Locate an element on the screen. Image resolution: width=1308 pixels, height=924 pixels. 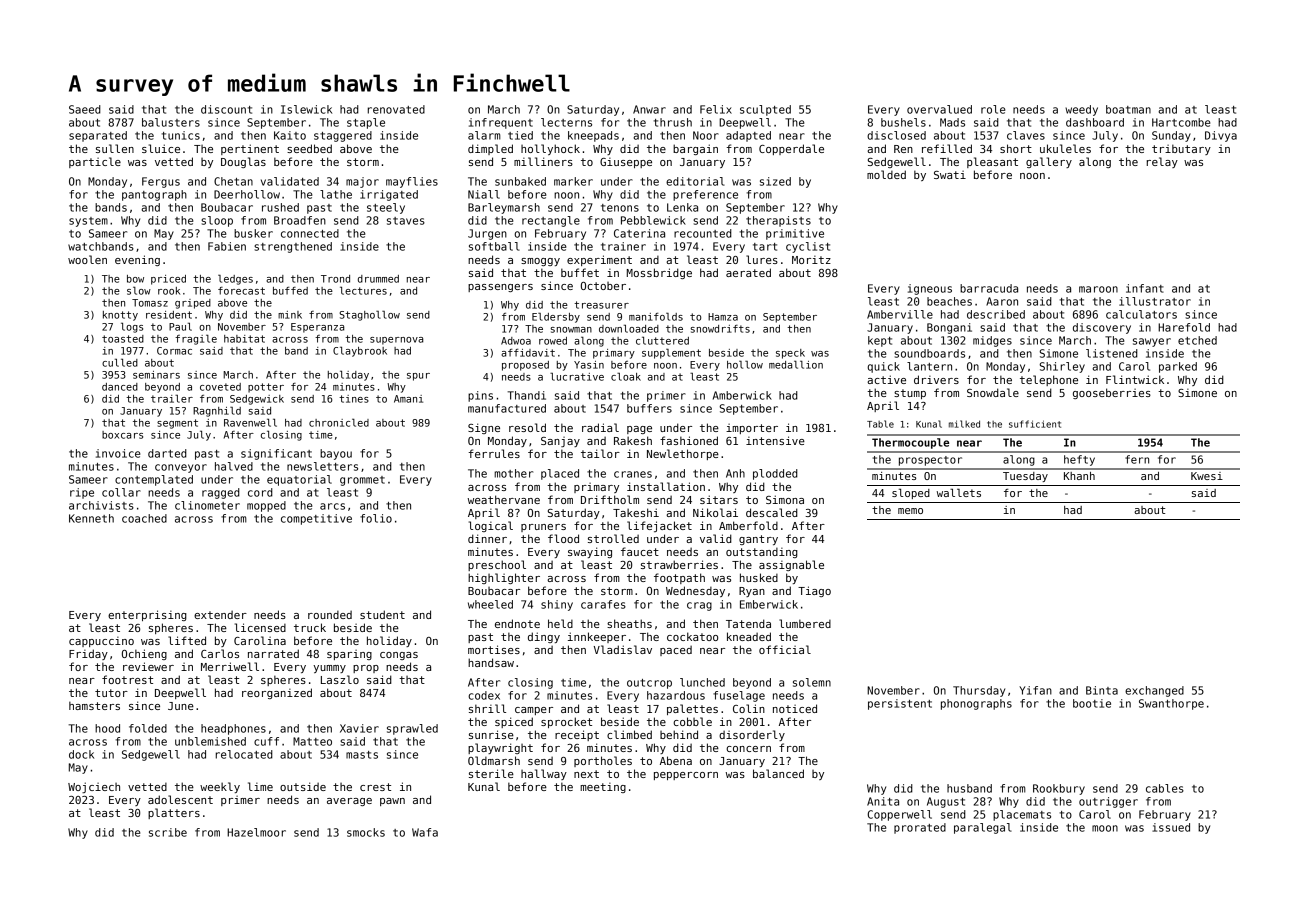
trainer is located at coordinates (623, 246).
